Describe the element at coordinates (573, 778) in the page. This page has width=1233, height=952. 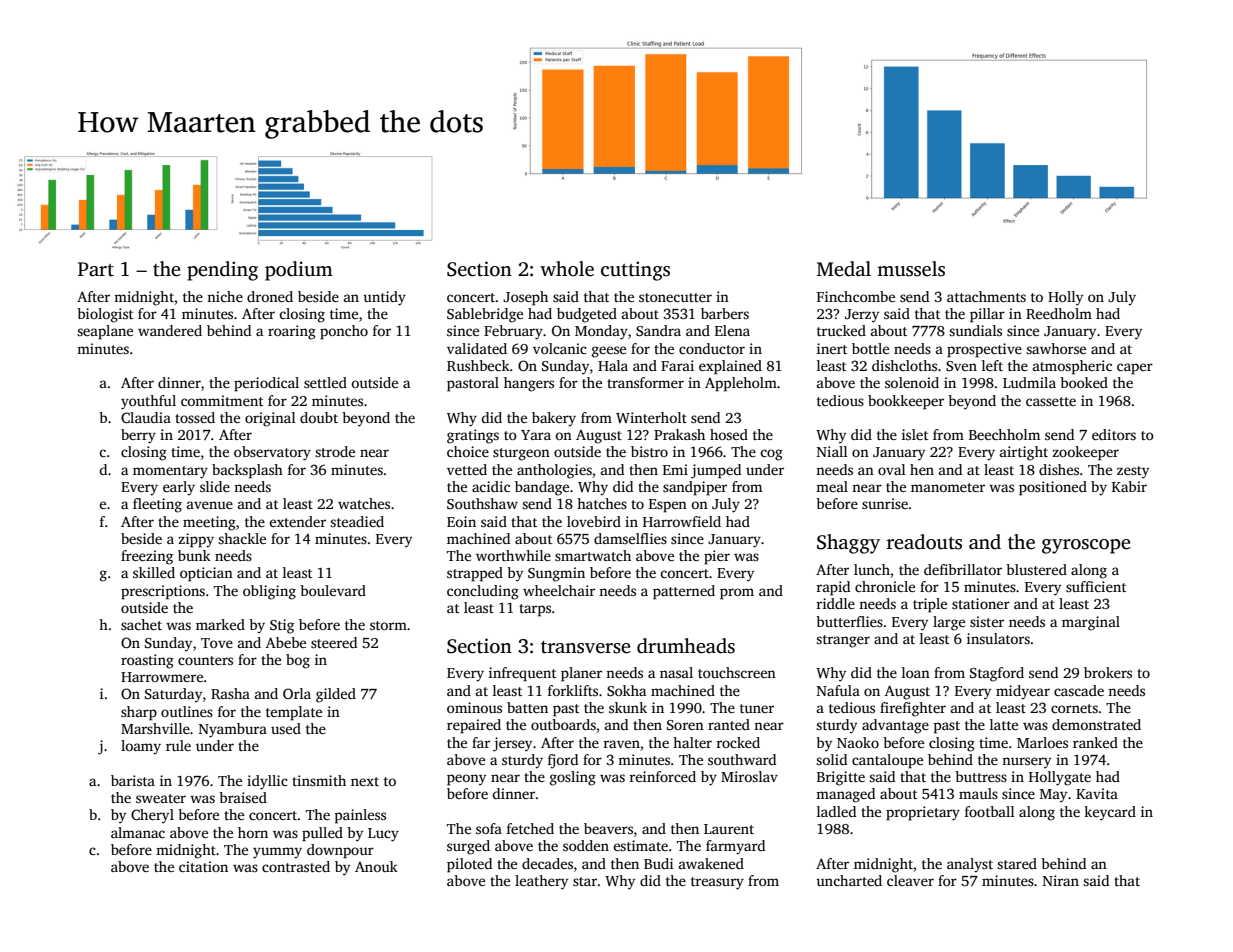
I see `gosling` at that location.
